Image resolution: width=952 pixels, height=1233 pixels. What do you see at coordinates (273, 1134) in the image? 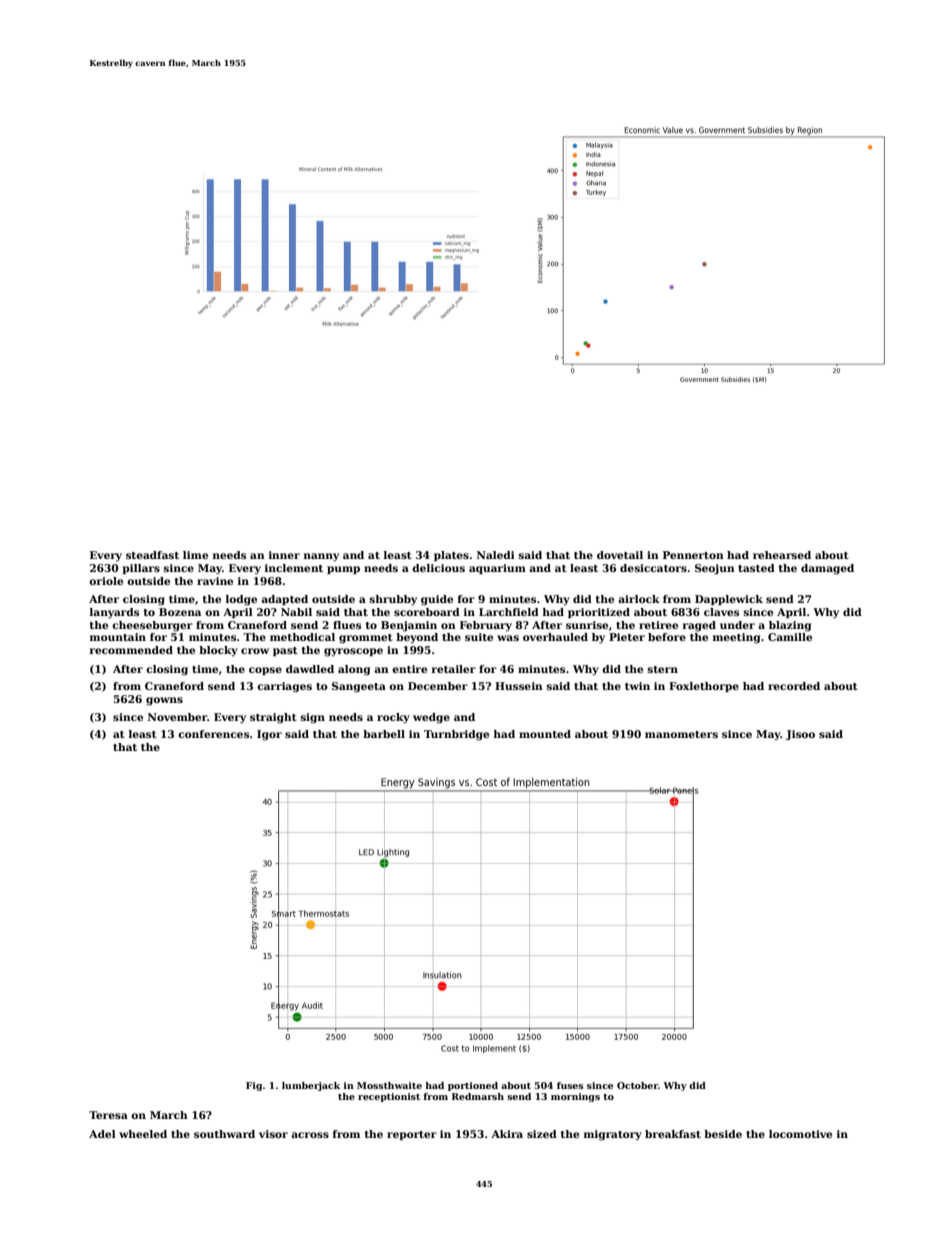
I see `visor` at bounding box center [273, 1134].
